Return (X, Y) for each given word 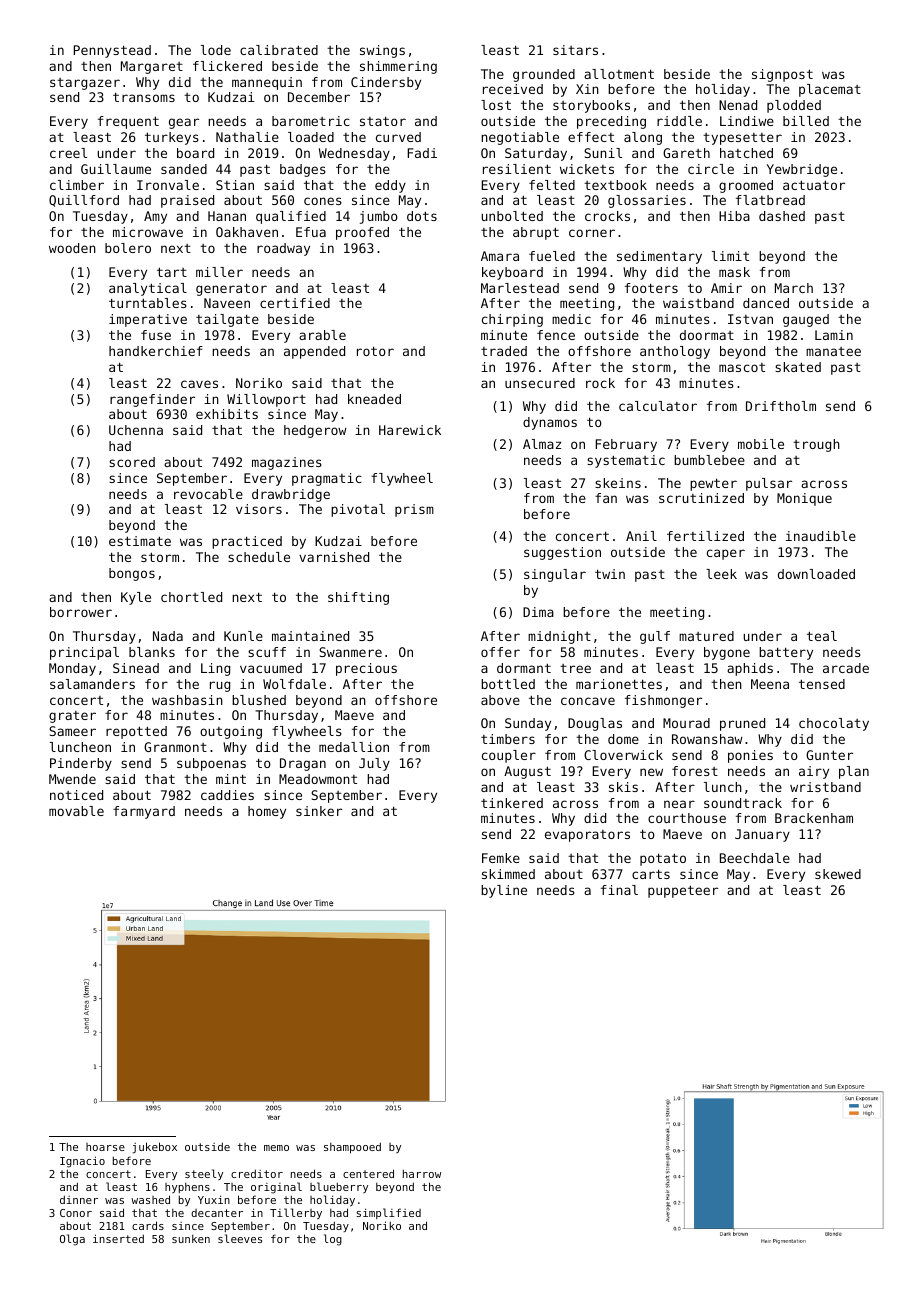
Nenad (738, 105)
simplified (388, 1213)
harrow (422, 1173)
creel (68, 153)
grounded (544, 75)
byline (504, 891)
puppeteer (683, 891)
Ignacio (82, 1162)
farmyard (144, 812)
